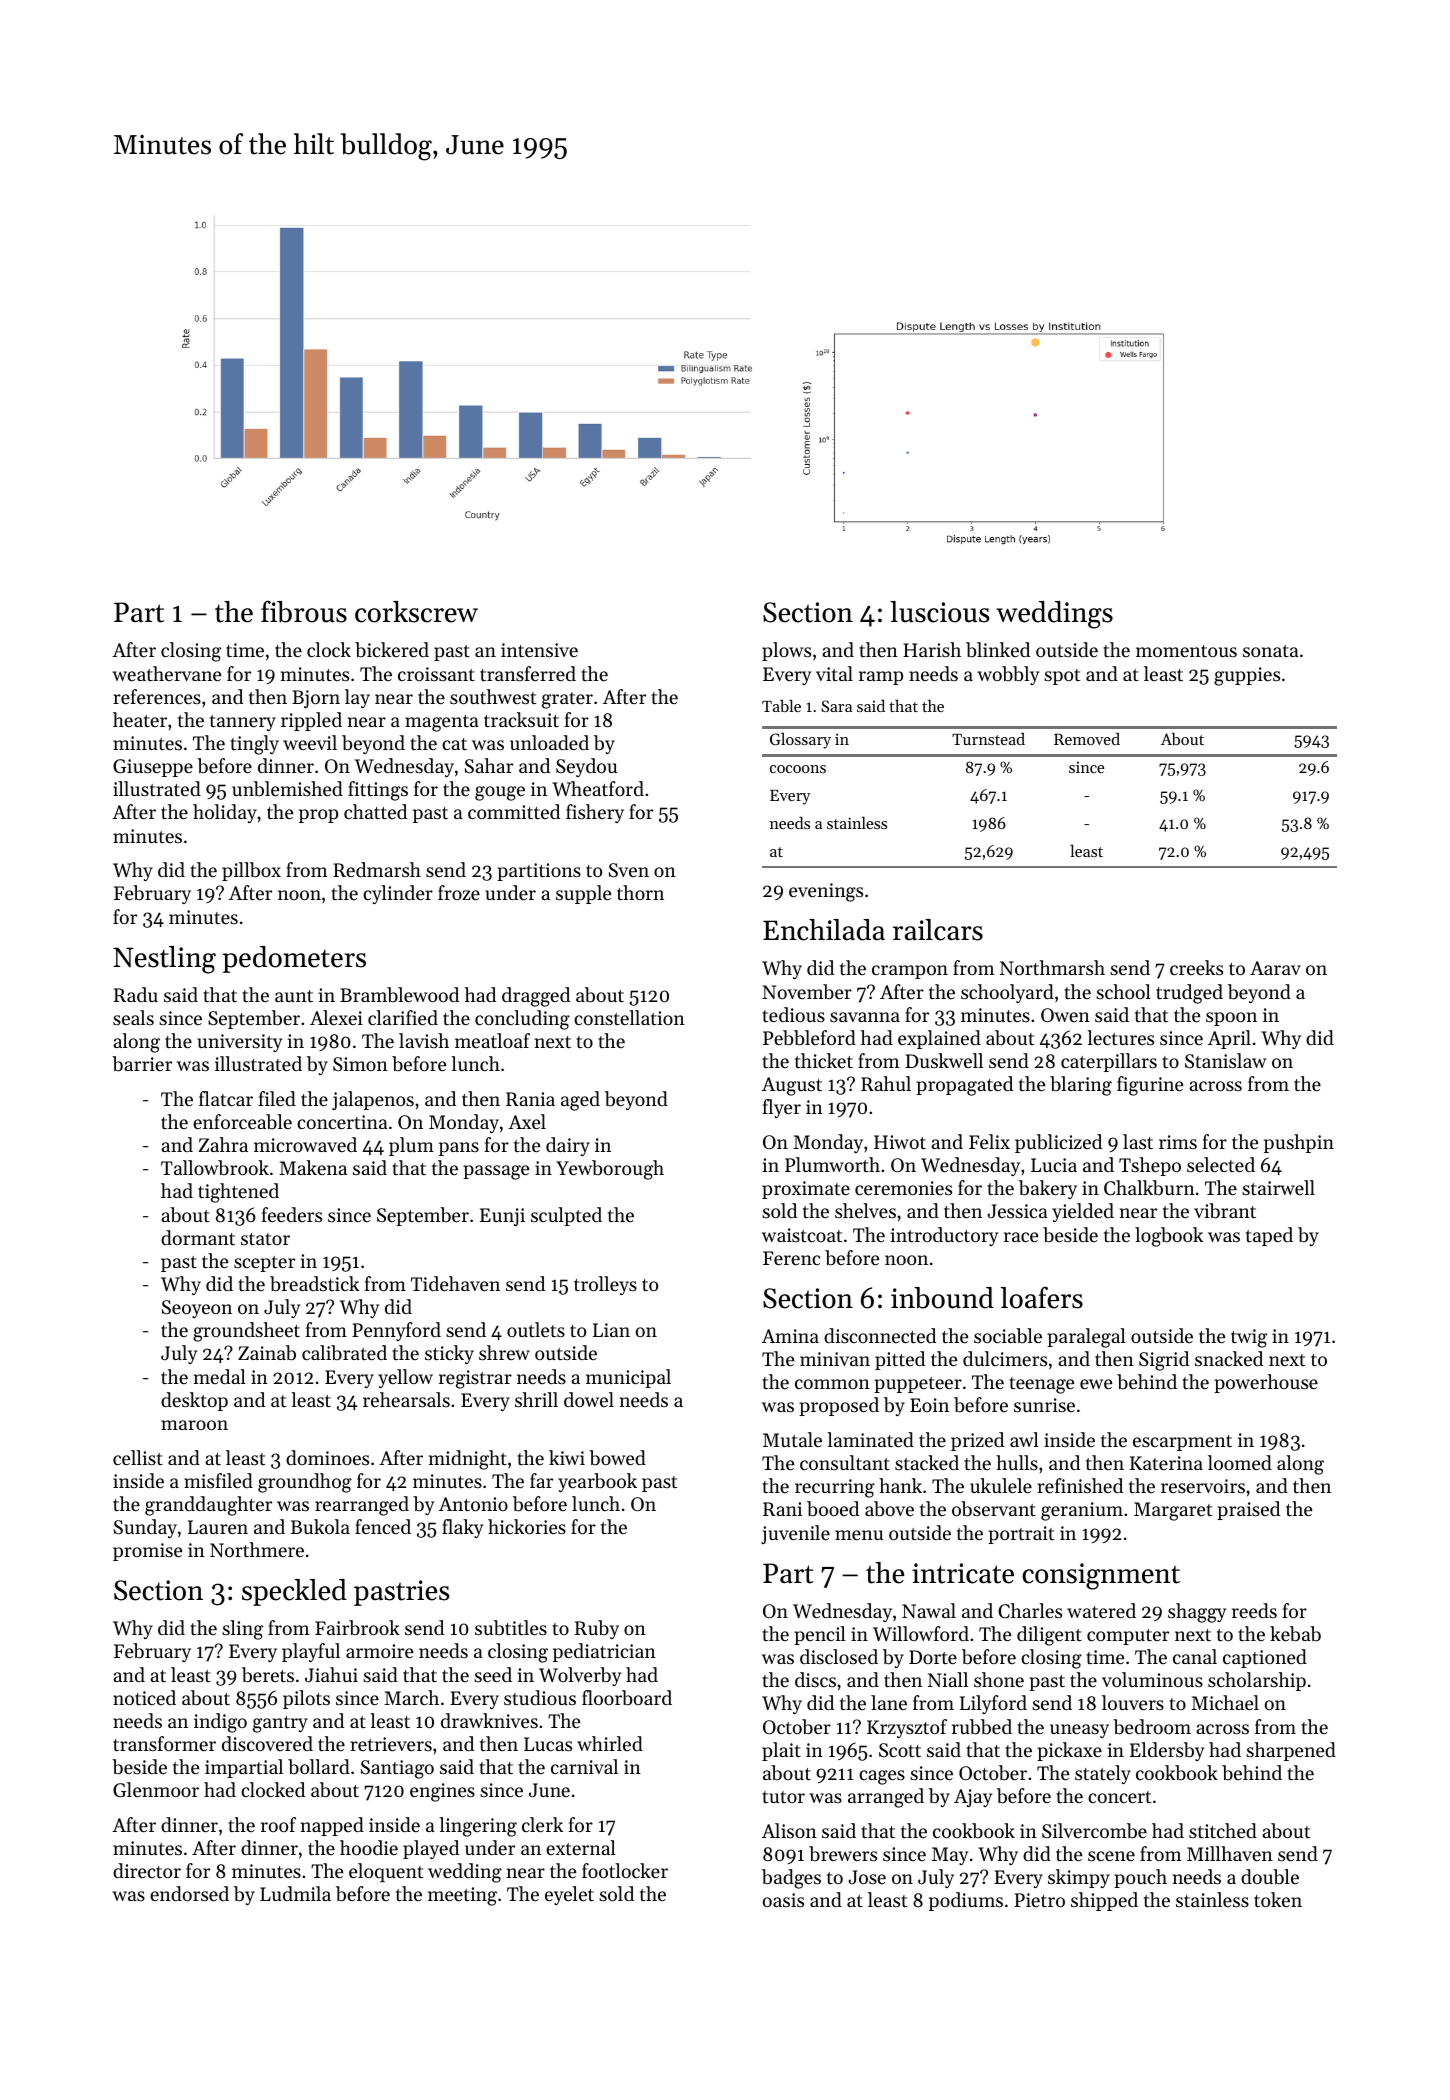 This screenshot has height=2100, width=1450. I want to click on dragged, so click(536, 997).
